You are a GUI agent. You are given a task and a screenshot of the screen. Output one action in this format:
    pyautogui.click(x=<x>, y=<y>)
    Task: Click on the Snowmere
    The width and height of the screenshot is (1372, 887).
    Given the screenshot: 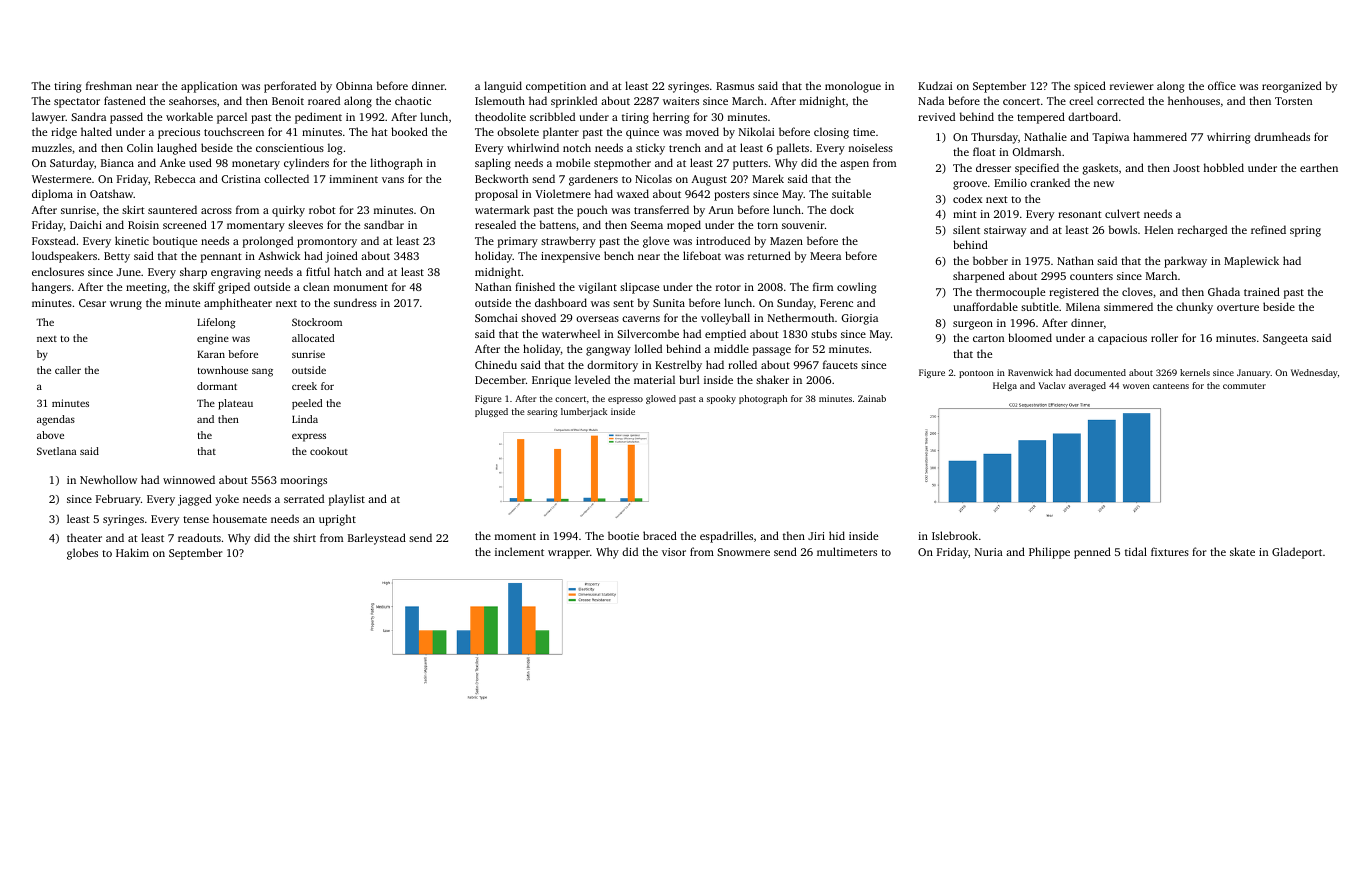 What is the action you would take?
    pyautogui.click(x=743, y=552)
